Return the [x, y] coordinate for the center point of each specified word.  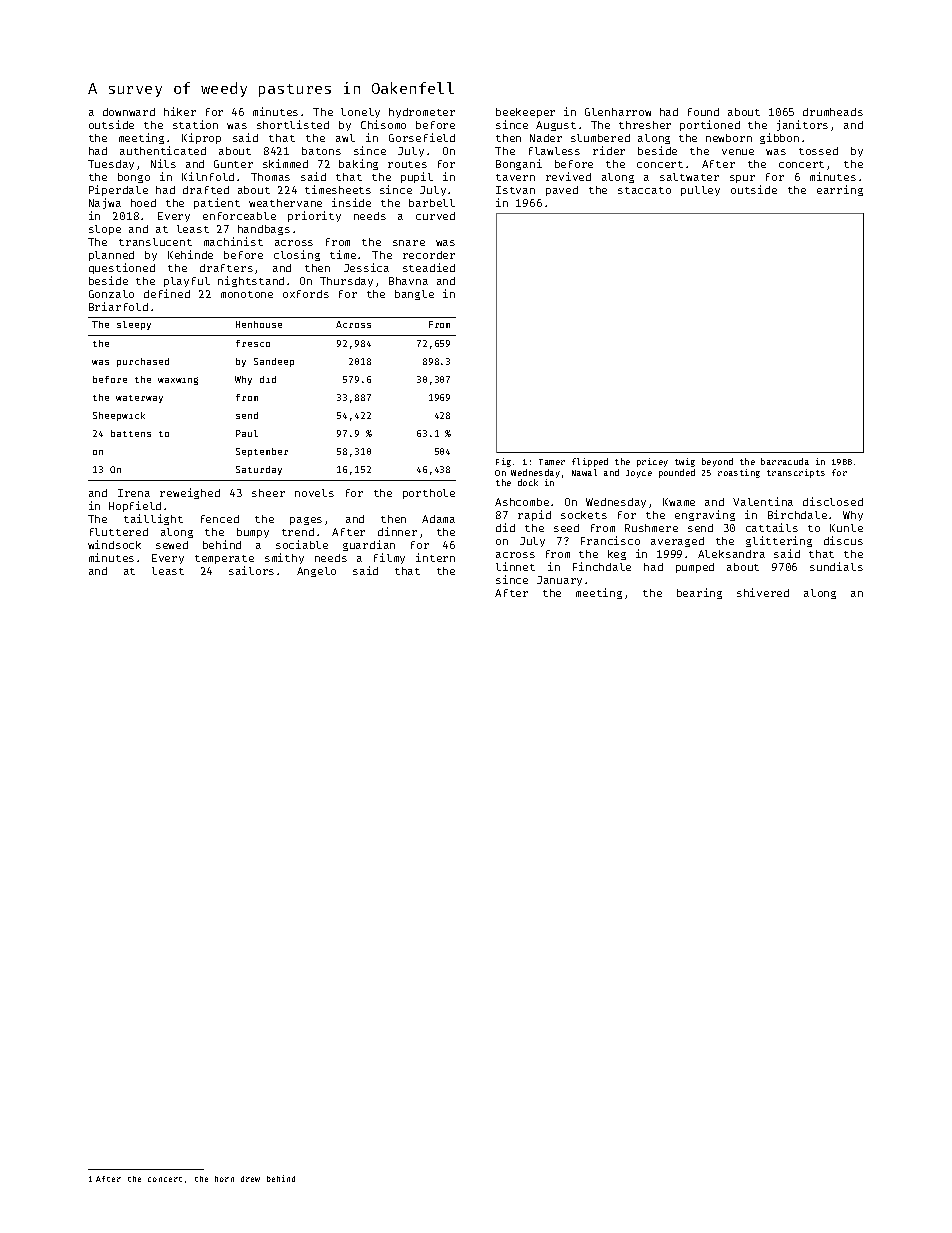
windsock [114, 544]
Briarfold [118, 306]
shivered [763, 592]
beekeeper [525, 113]
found [703, 112]
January [559, 581]
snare [409, 243]
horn [224, 1179]
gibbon [779, 138]
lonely [360, 113]
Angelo [316, 572]
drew [250, 1179]
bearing [699, 593]
